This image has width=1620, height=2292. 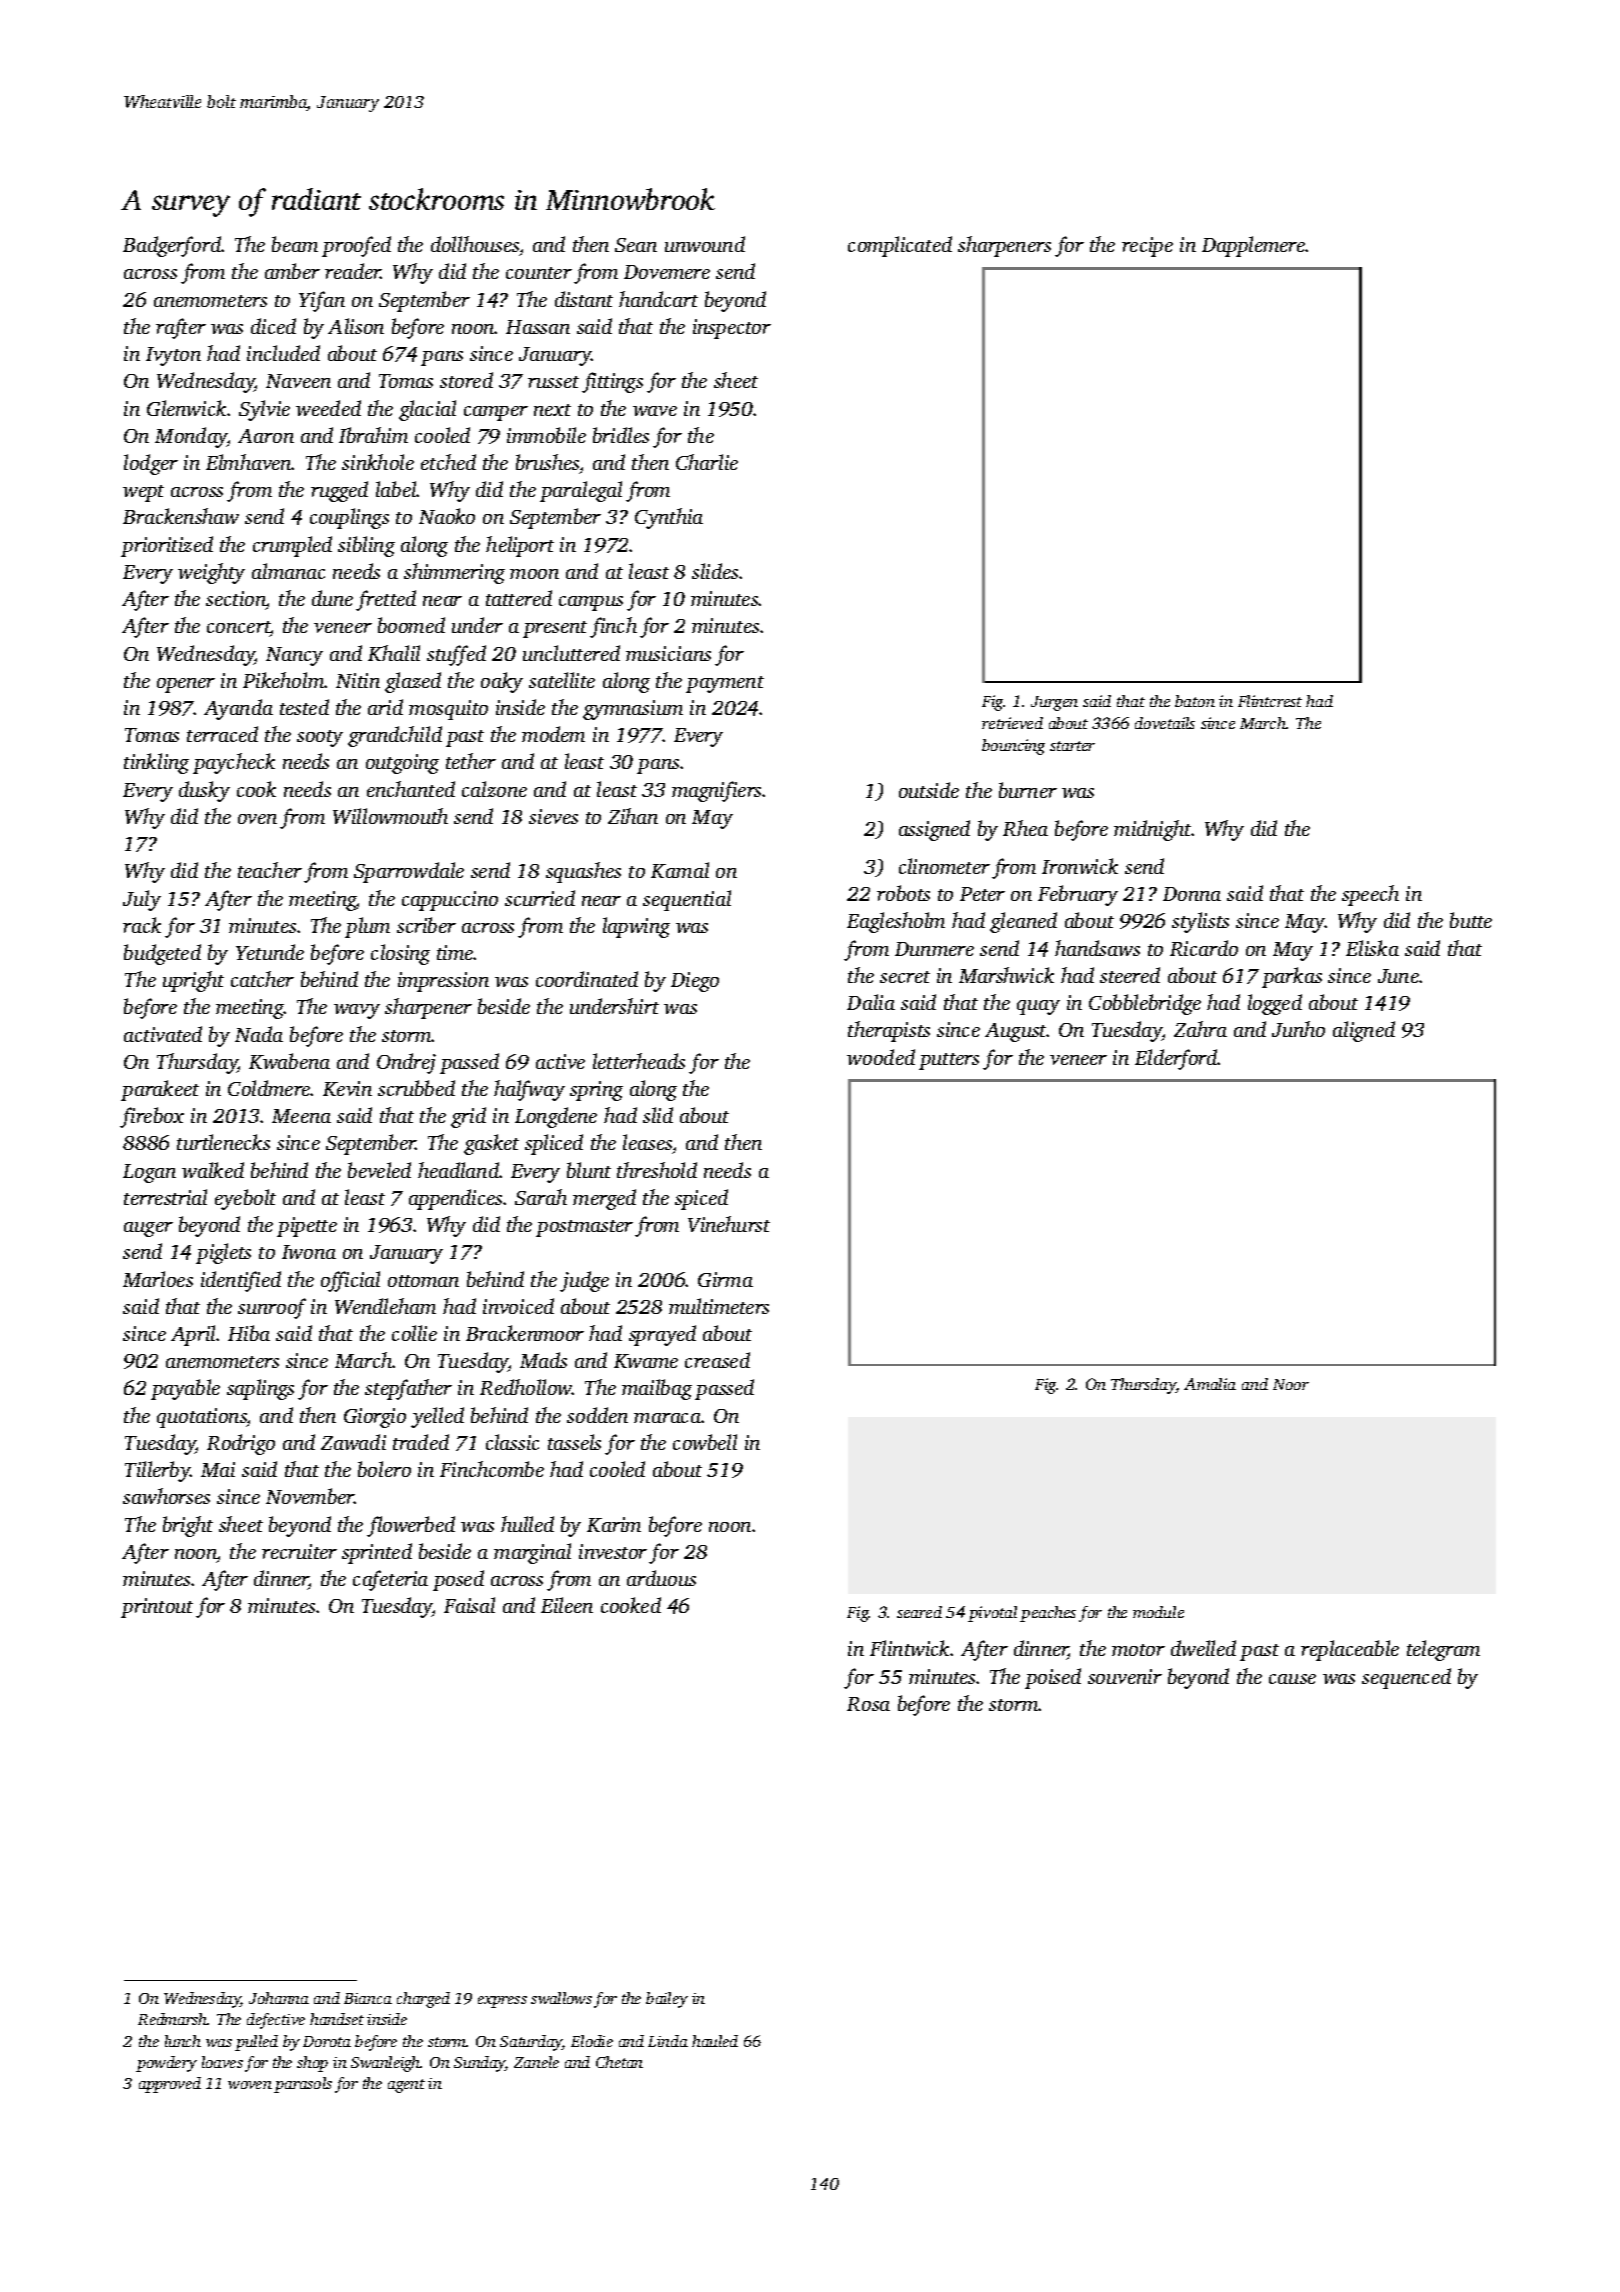 What do you see at coordinates (238, 629) in the image?
I see `concert` at bounding box center [238, 629].
